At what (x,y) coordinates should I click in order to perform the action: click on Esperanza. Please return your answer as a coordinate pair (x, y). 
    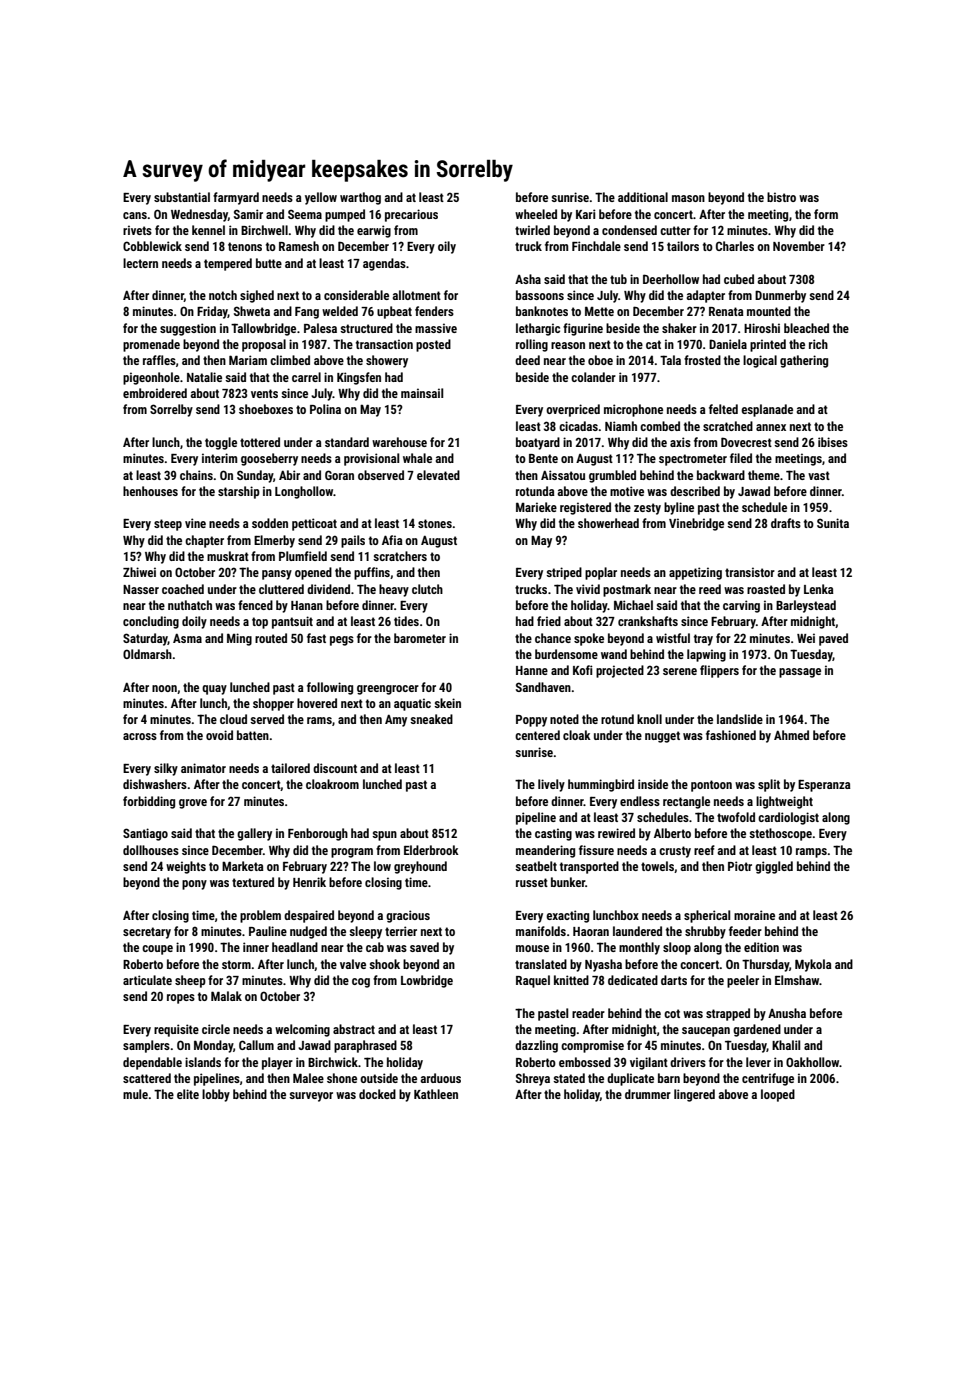
    Looking at the image, I should click on (824, 785).
